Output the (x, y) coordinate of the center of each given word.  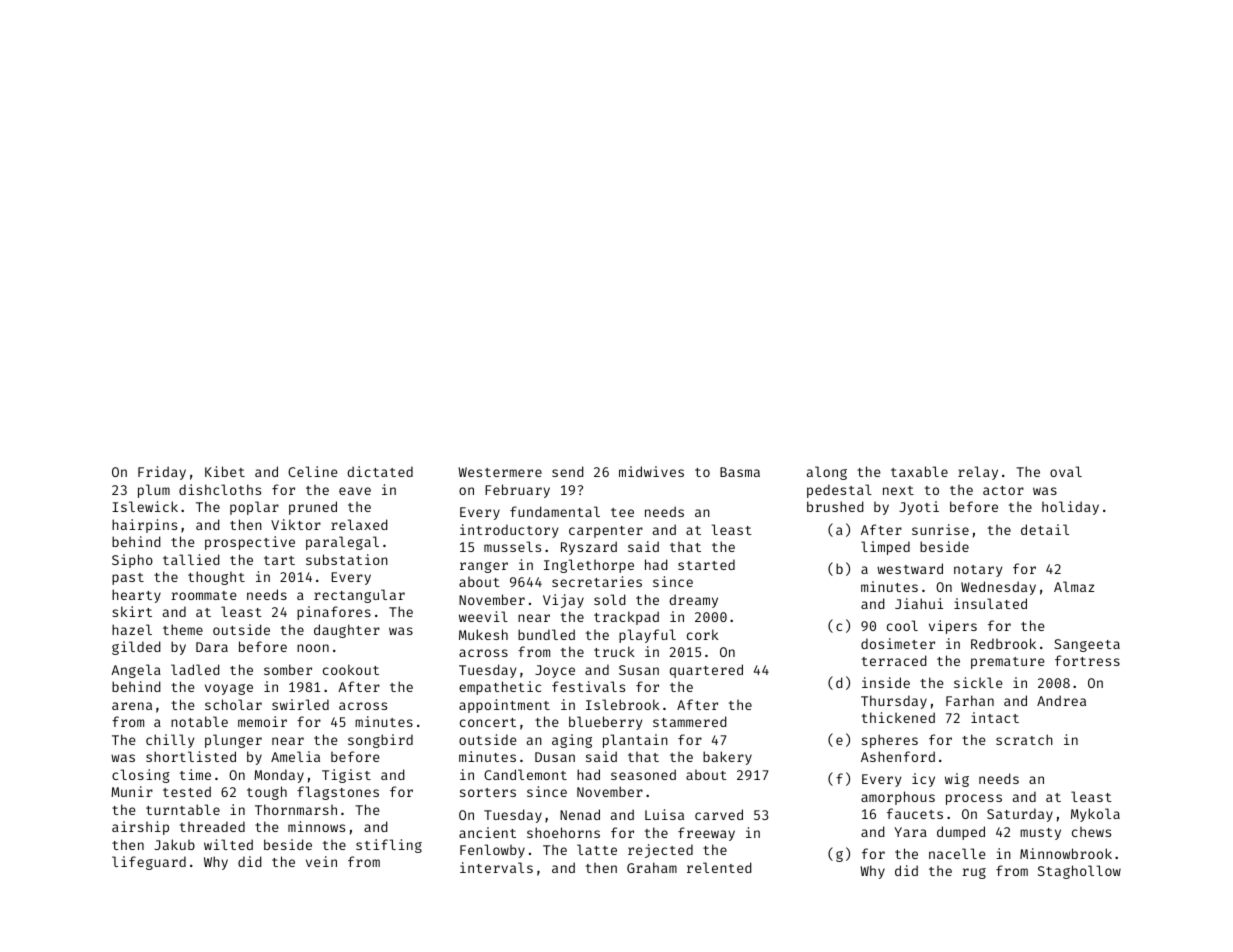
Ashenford (898, 756)
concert (488, 722)
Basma (740, 472)
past (128, 579)
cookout (351, 669)
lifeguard (149, 863)
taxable (919, 471)
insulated (990, 603)
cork (703, 634)
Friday (162, 473)
